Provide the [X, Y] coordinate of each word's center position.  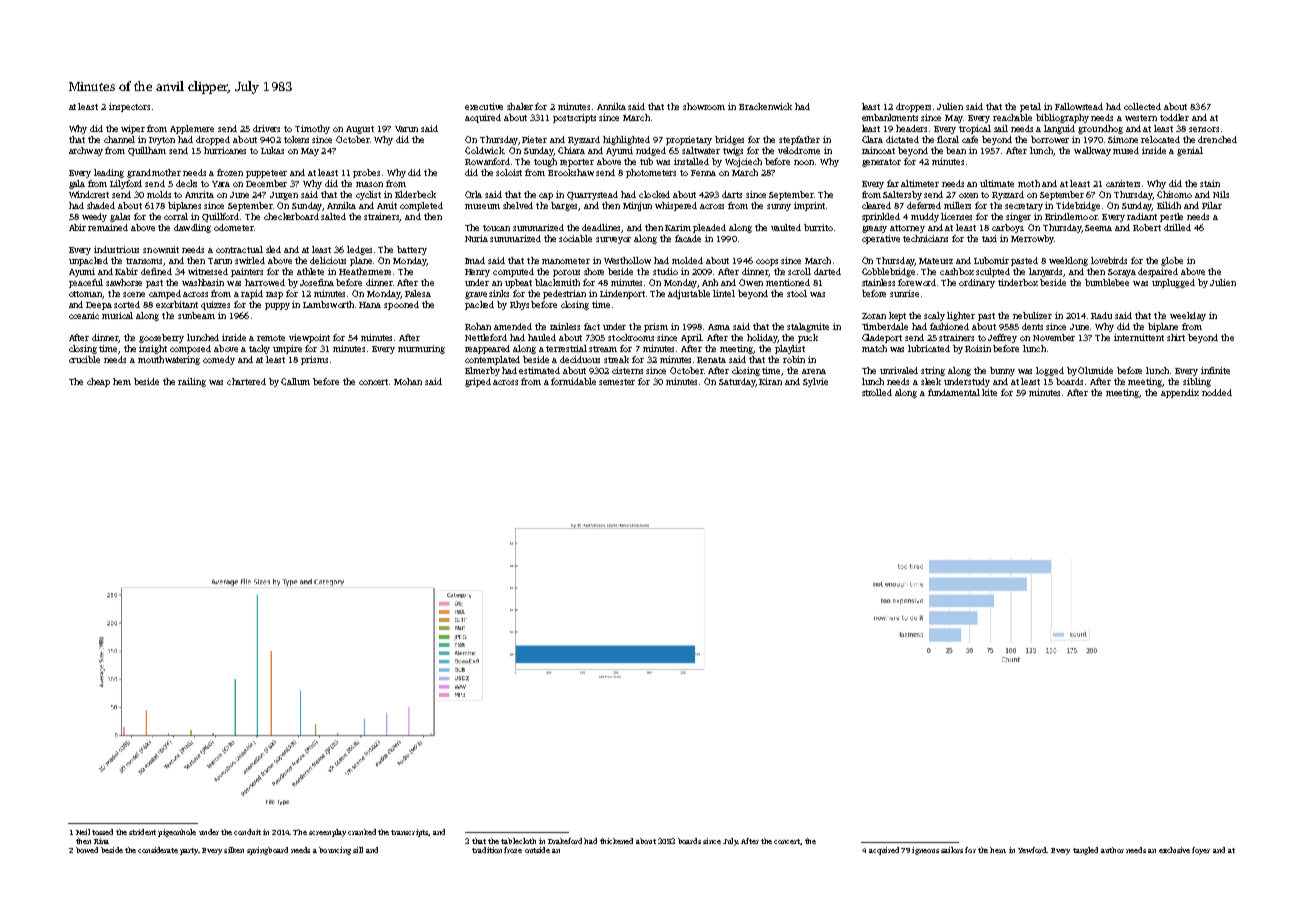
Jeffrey [1002, 338]
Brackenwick [765, 106]
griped [478, 382]
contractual [239, 249]
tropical [975, 129]
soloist [509, 172]
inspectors [129, 107]
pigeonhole [177, 833]
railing [192, 382]
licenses [956, 216]
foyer [1201, 851]
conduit [247, 832]
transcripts [409, 833]
